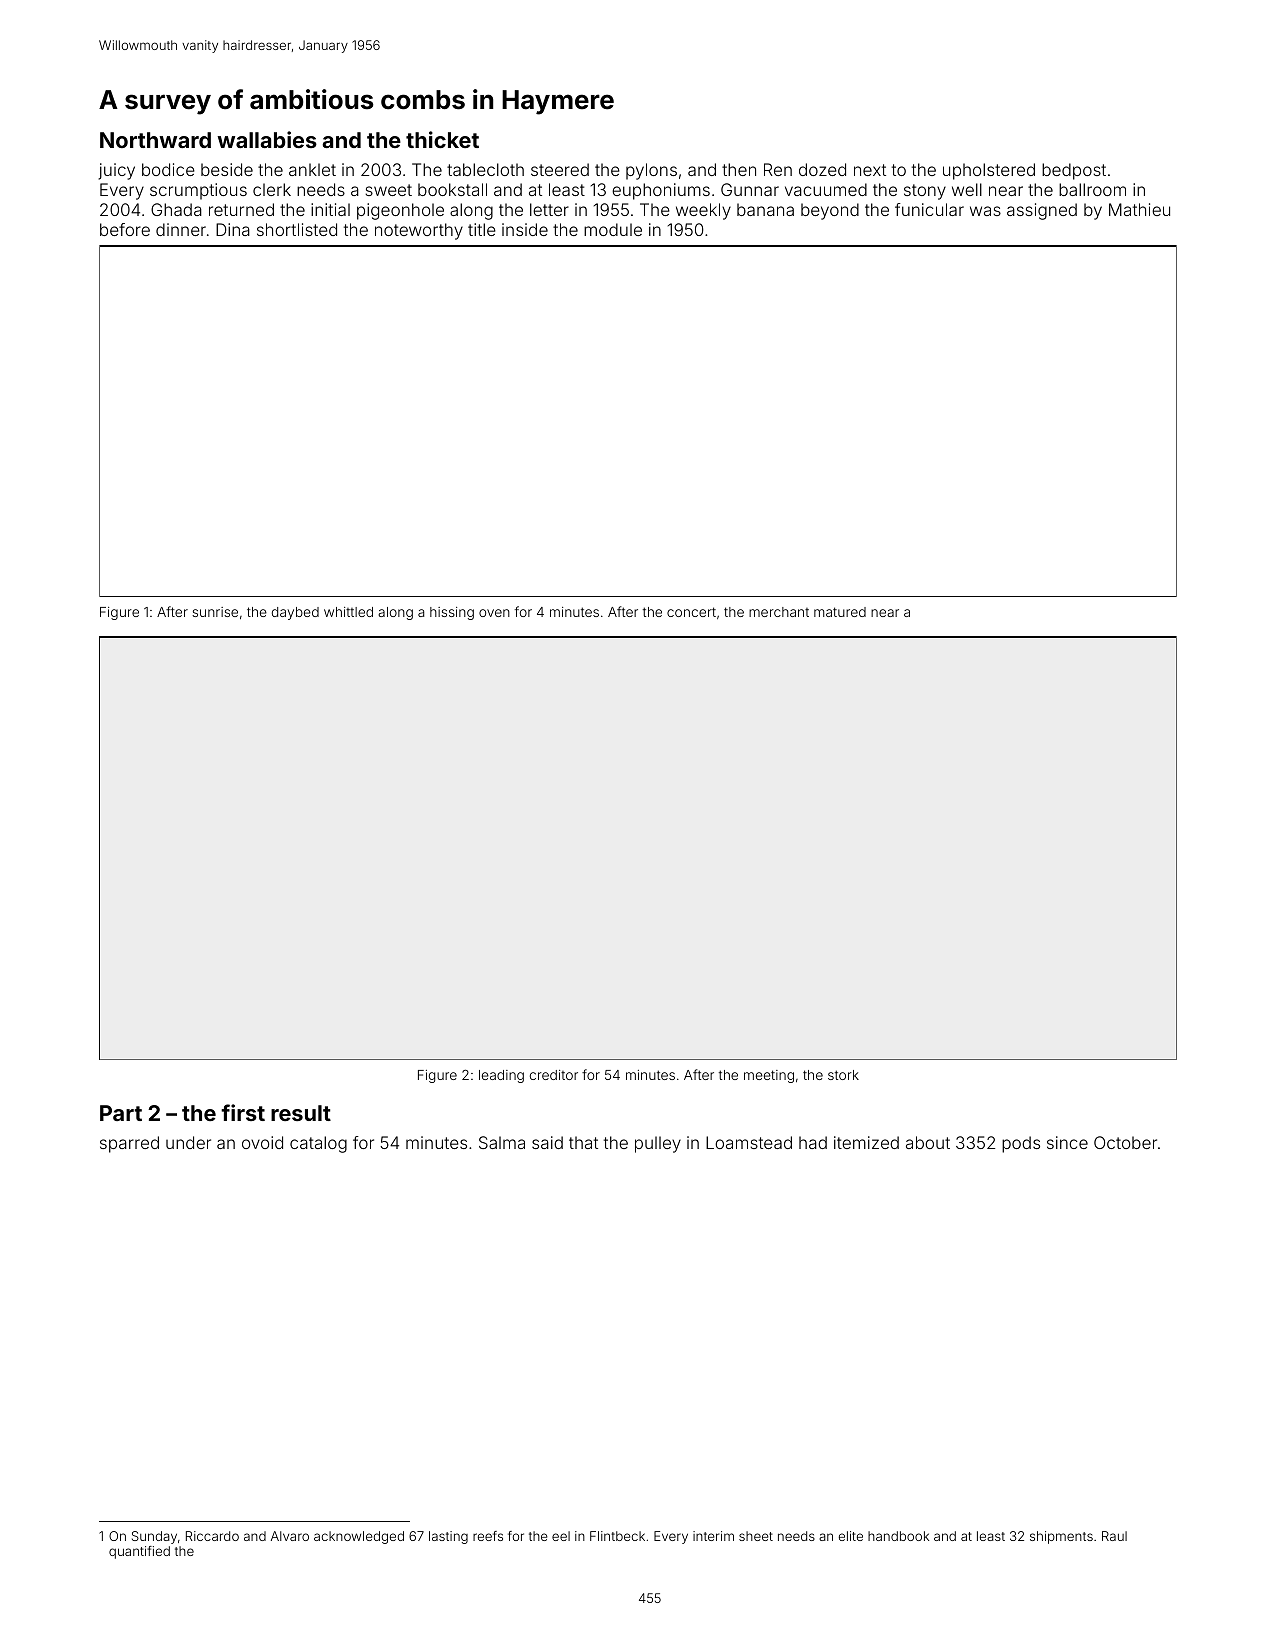 This screenshot has width=1276, height=1651. Describe the element at coordinates (154, 1537) in the screenshot. I see `Sunday` at that location.
